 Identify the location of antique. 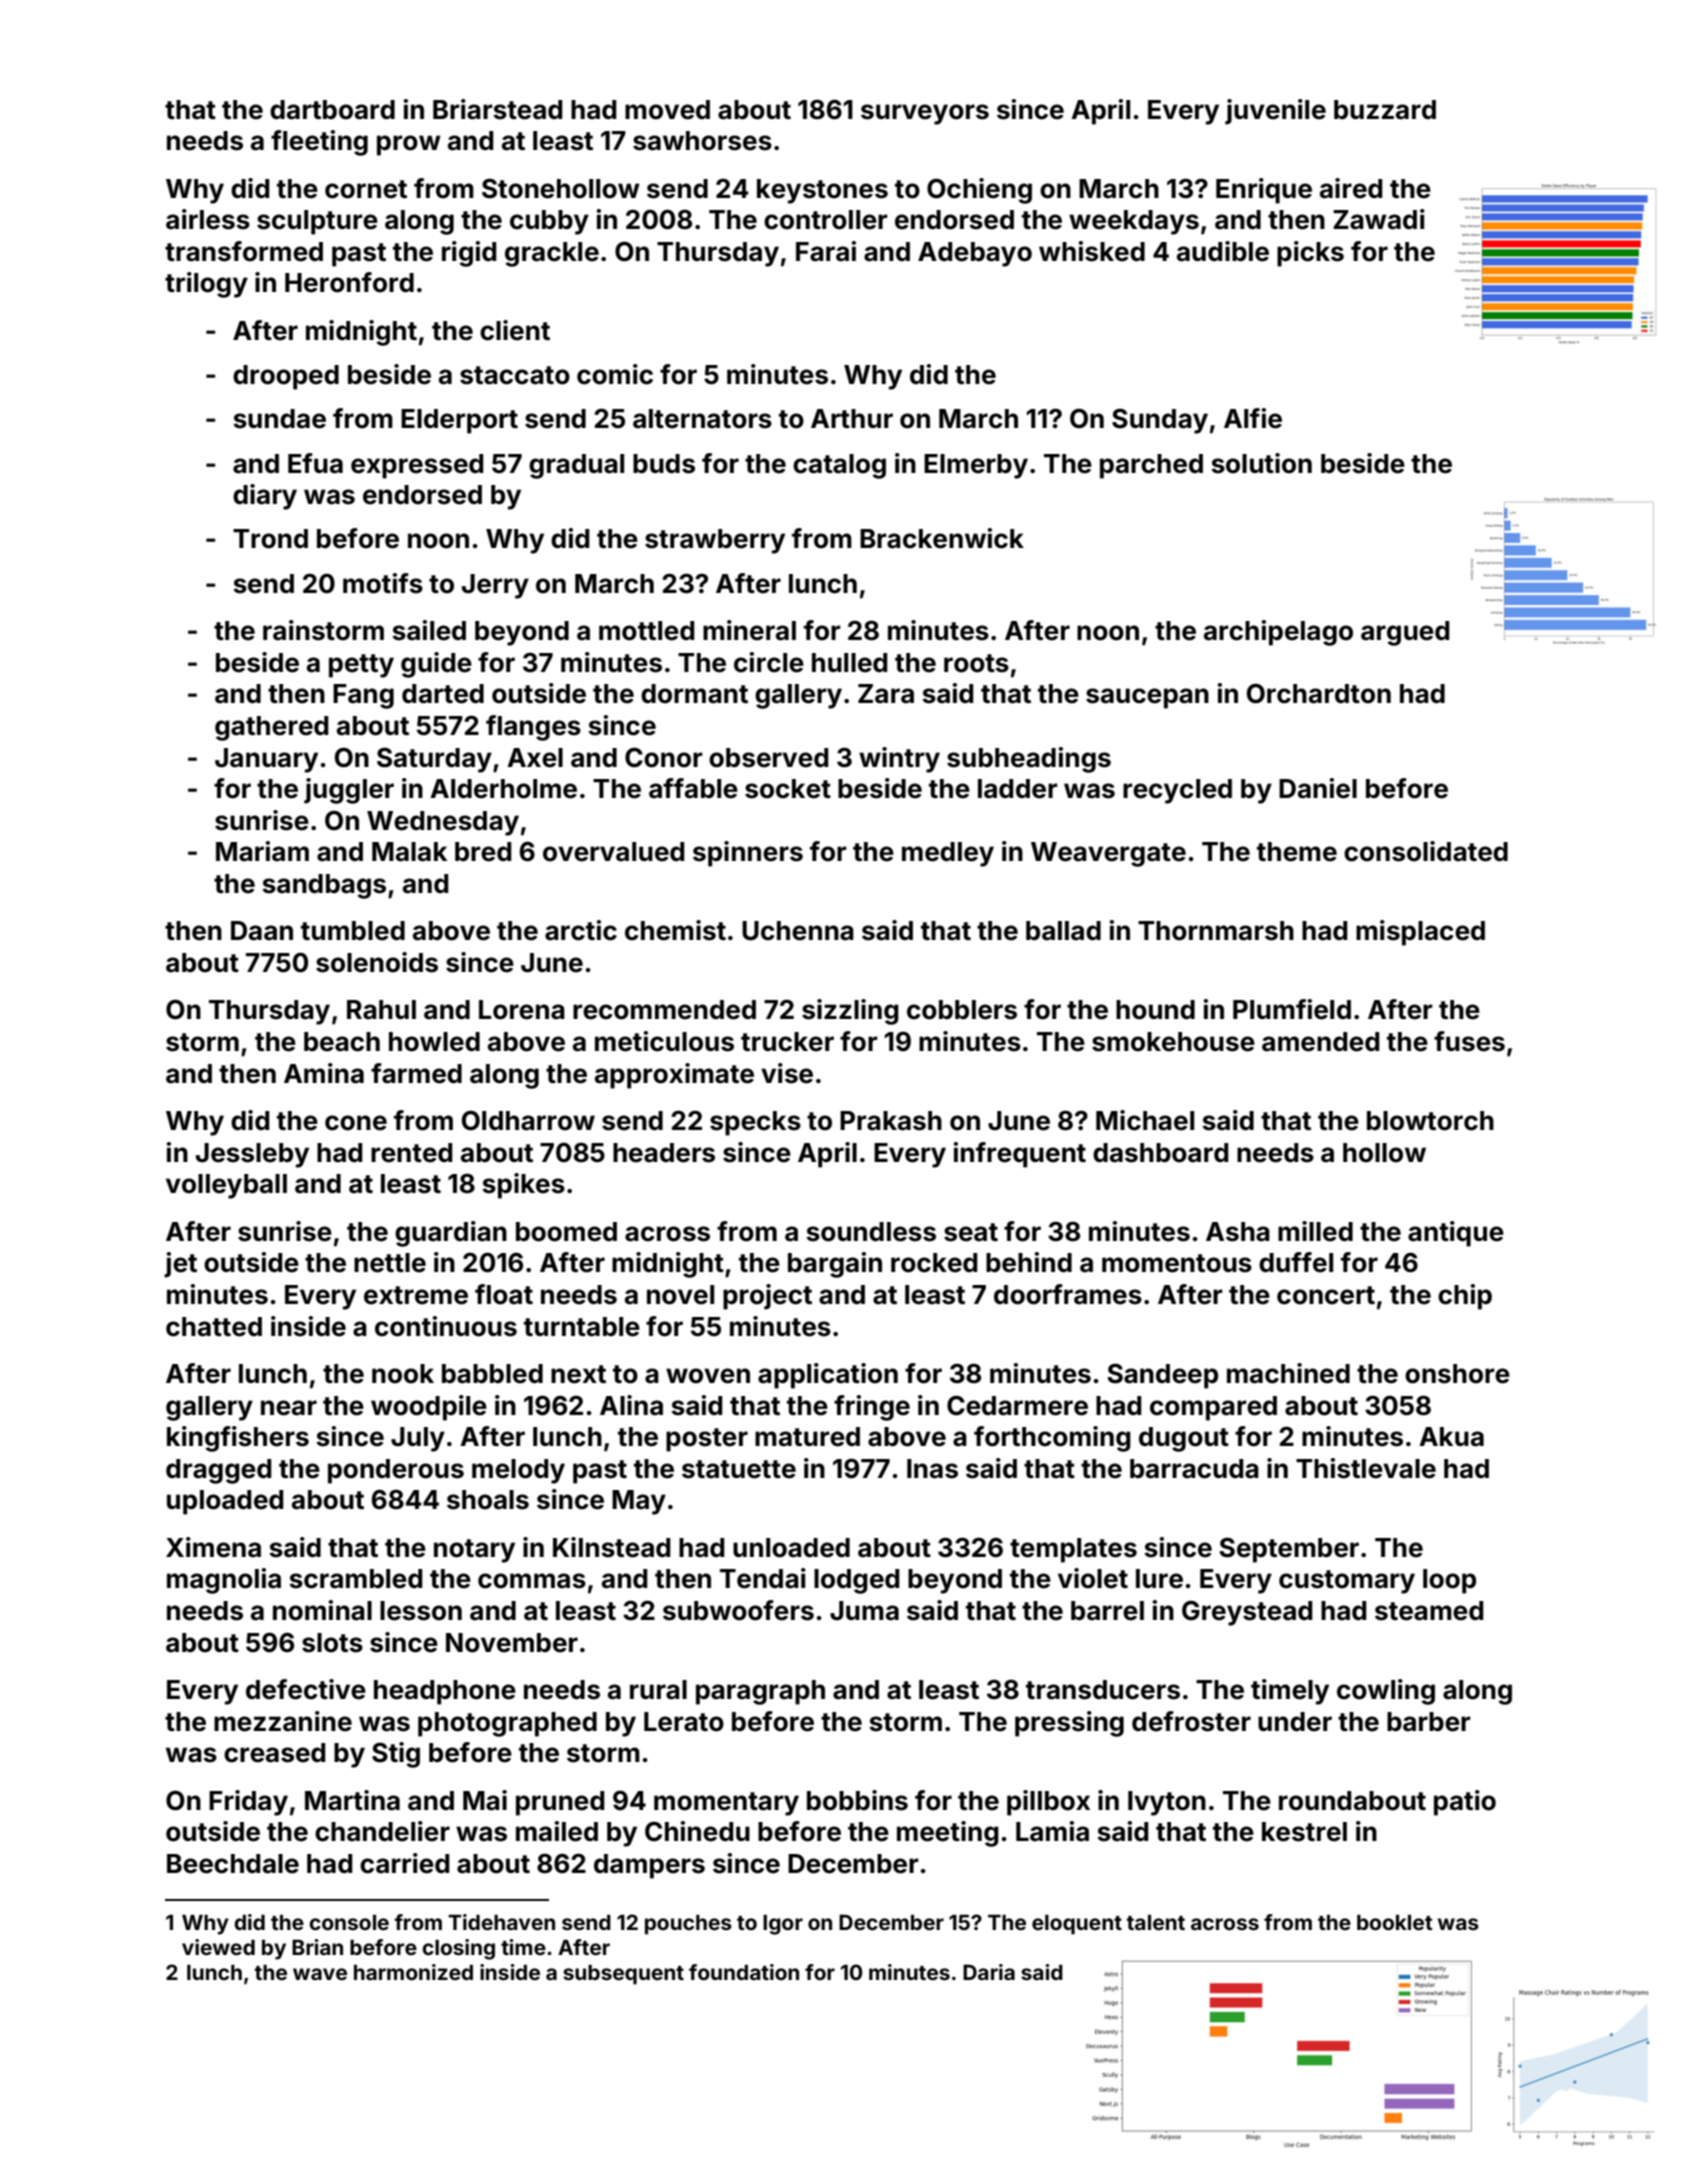
(1456, 1234).
